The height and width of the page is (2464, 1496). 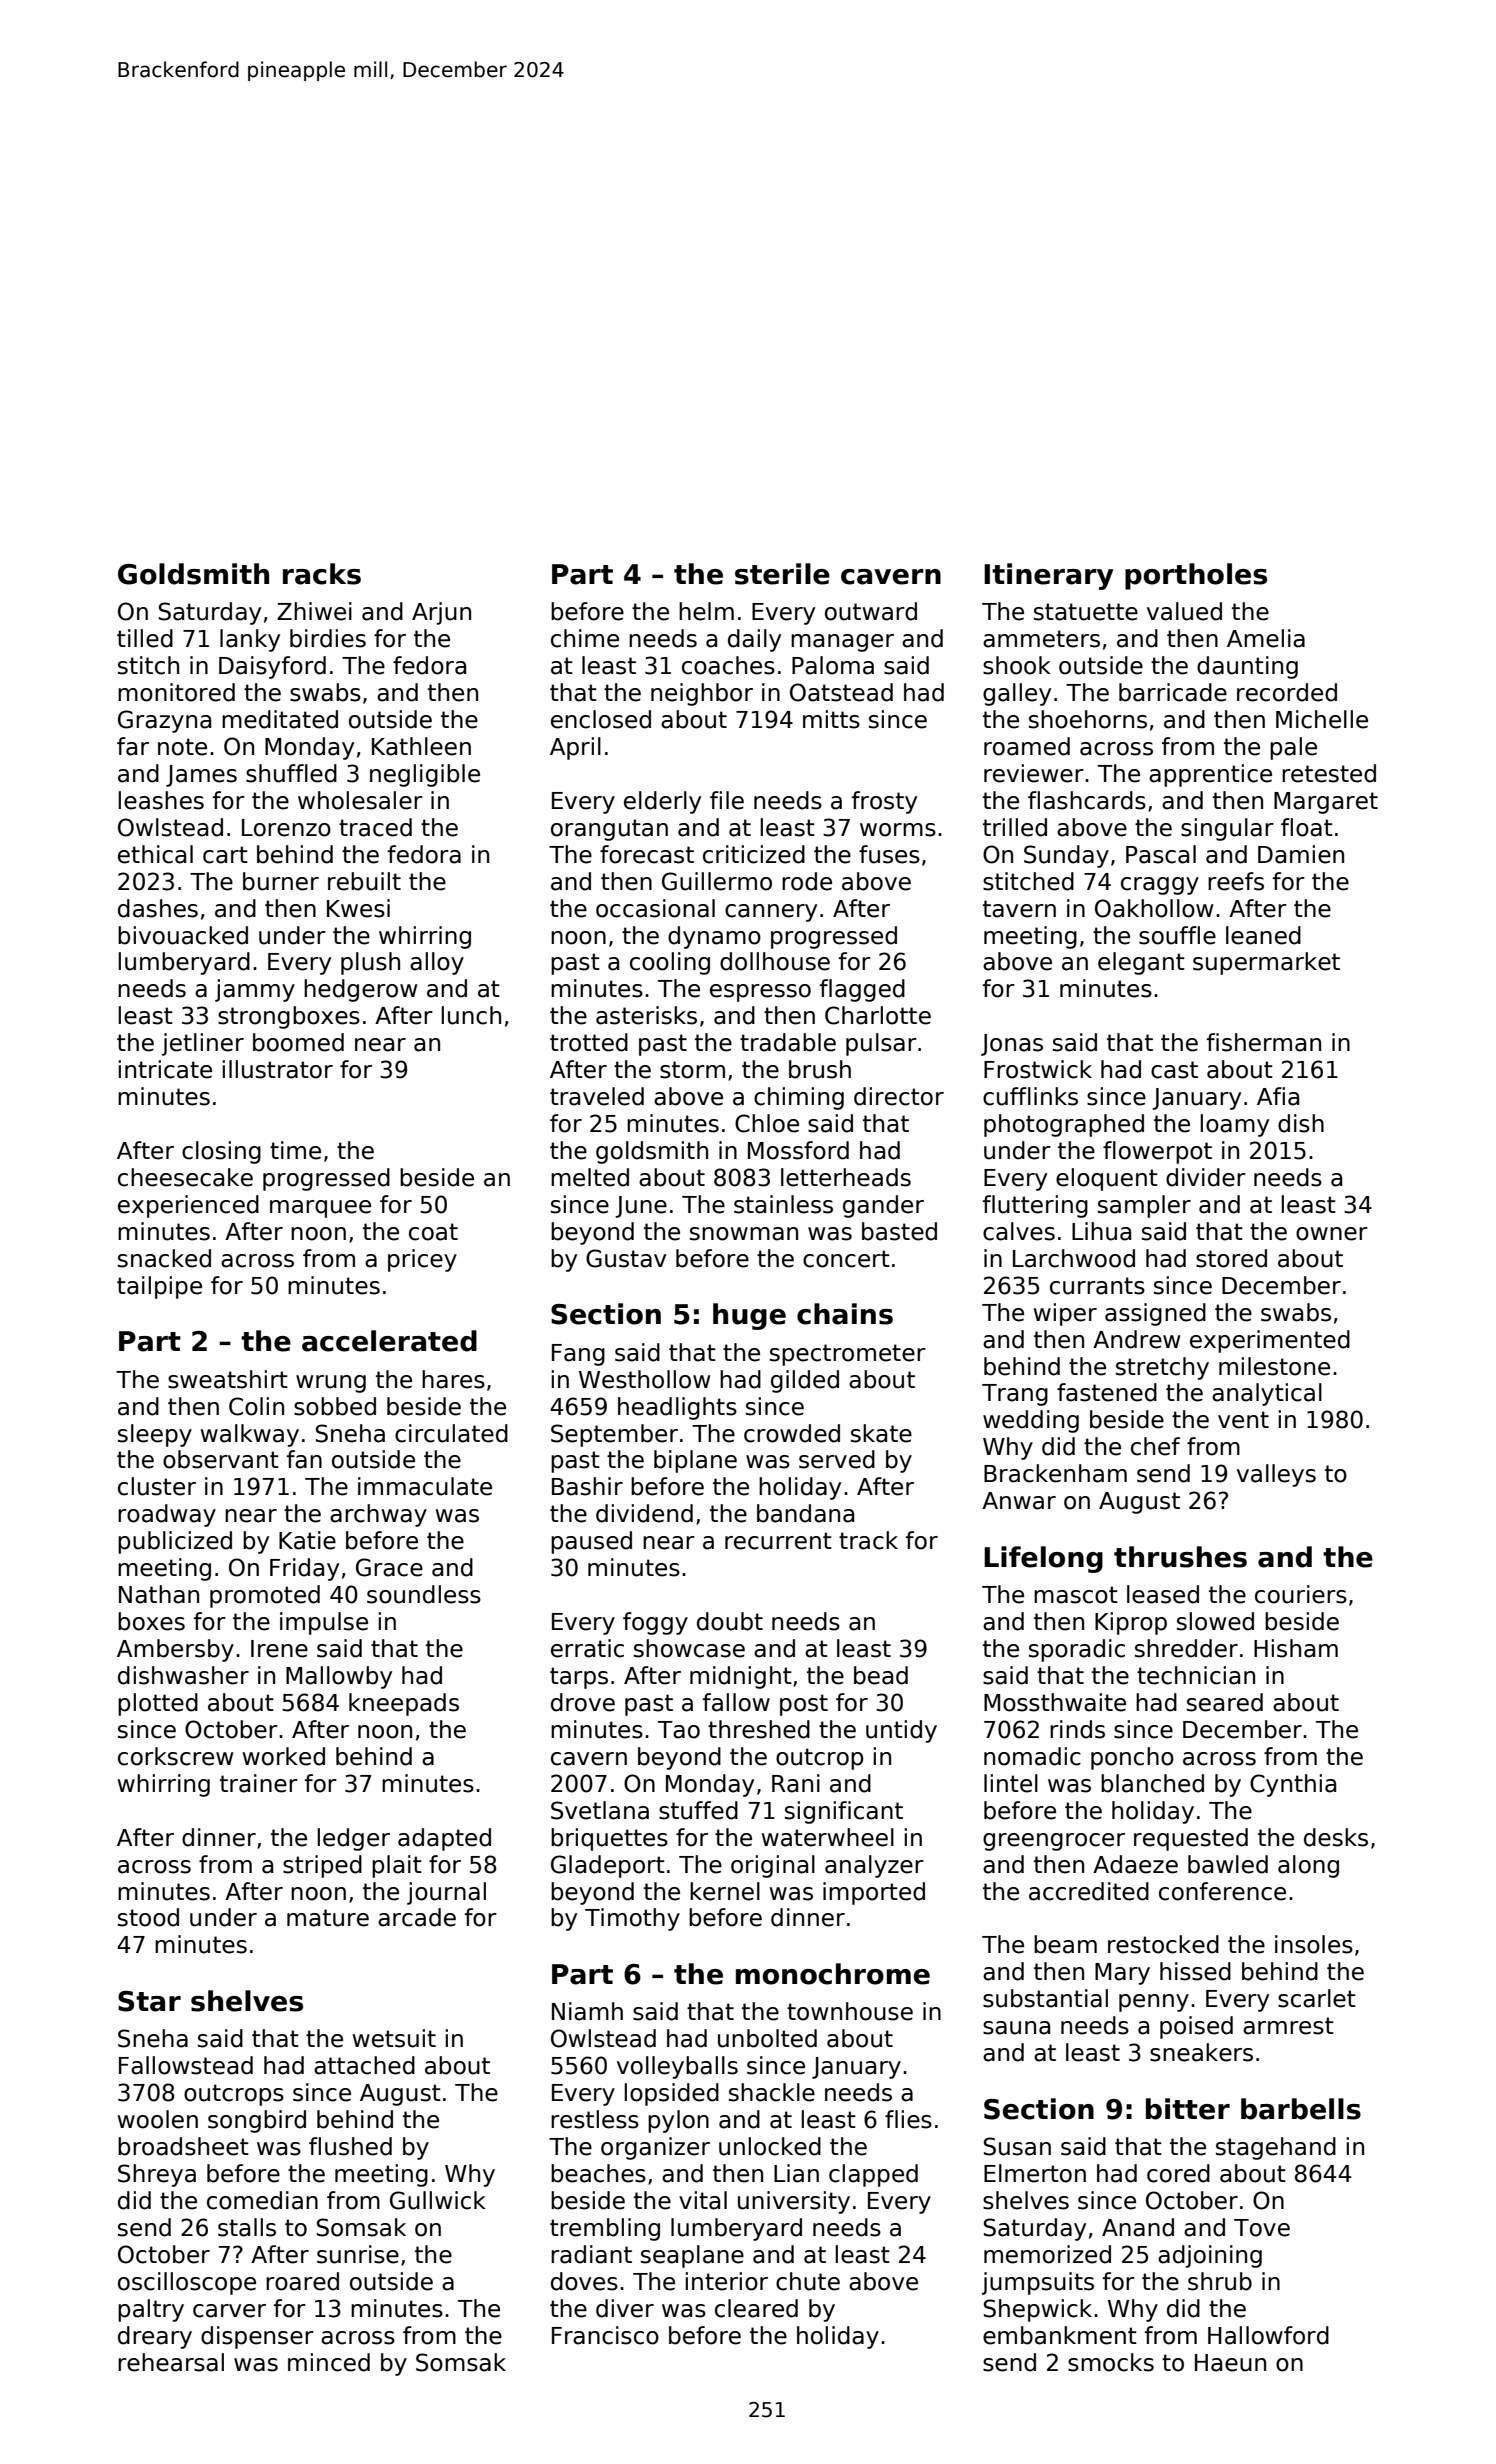 What do you see at coordinates (1326, 803) in the page?
I see `Margaret` at bounding box center [1326, 803].
